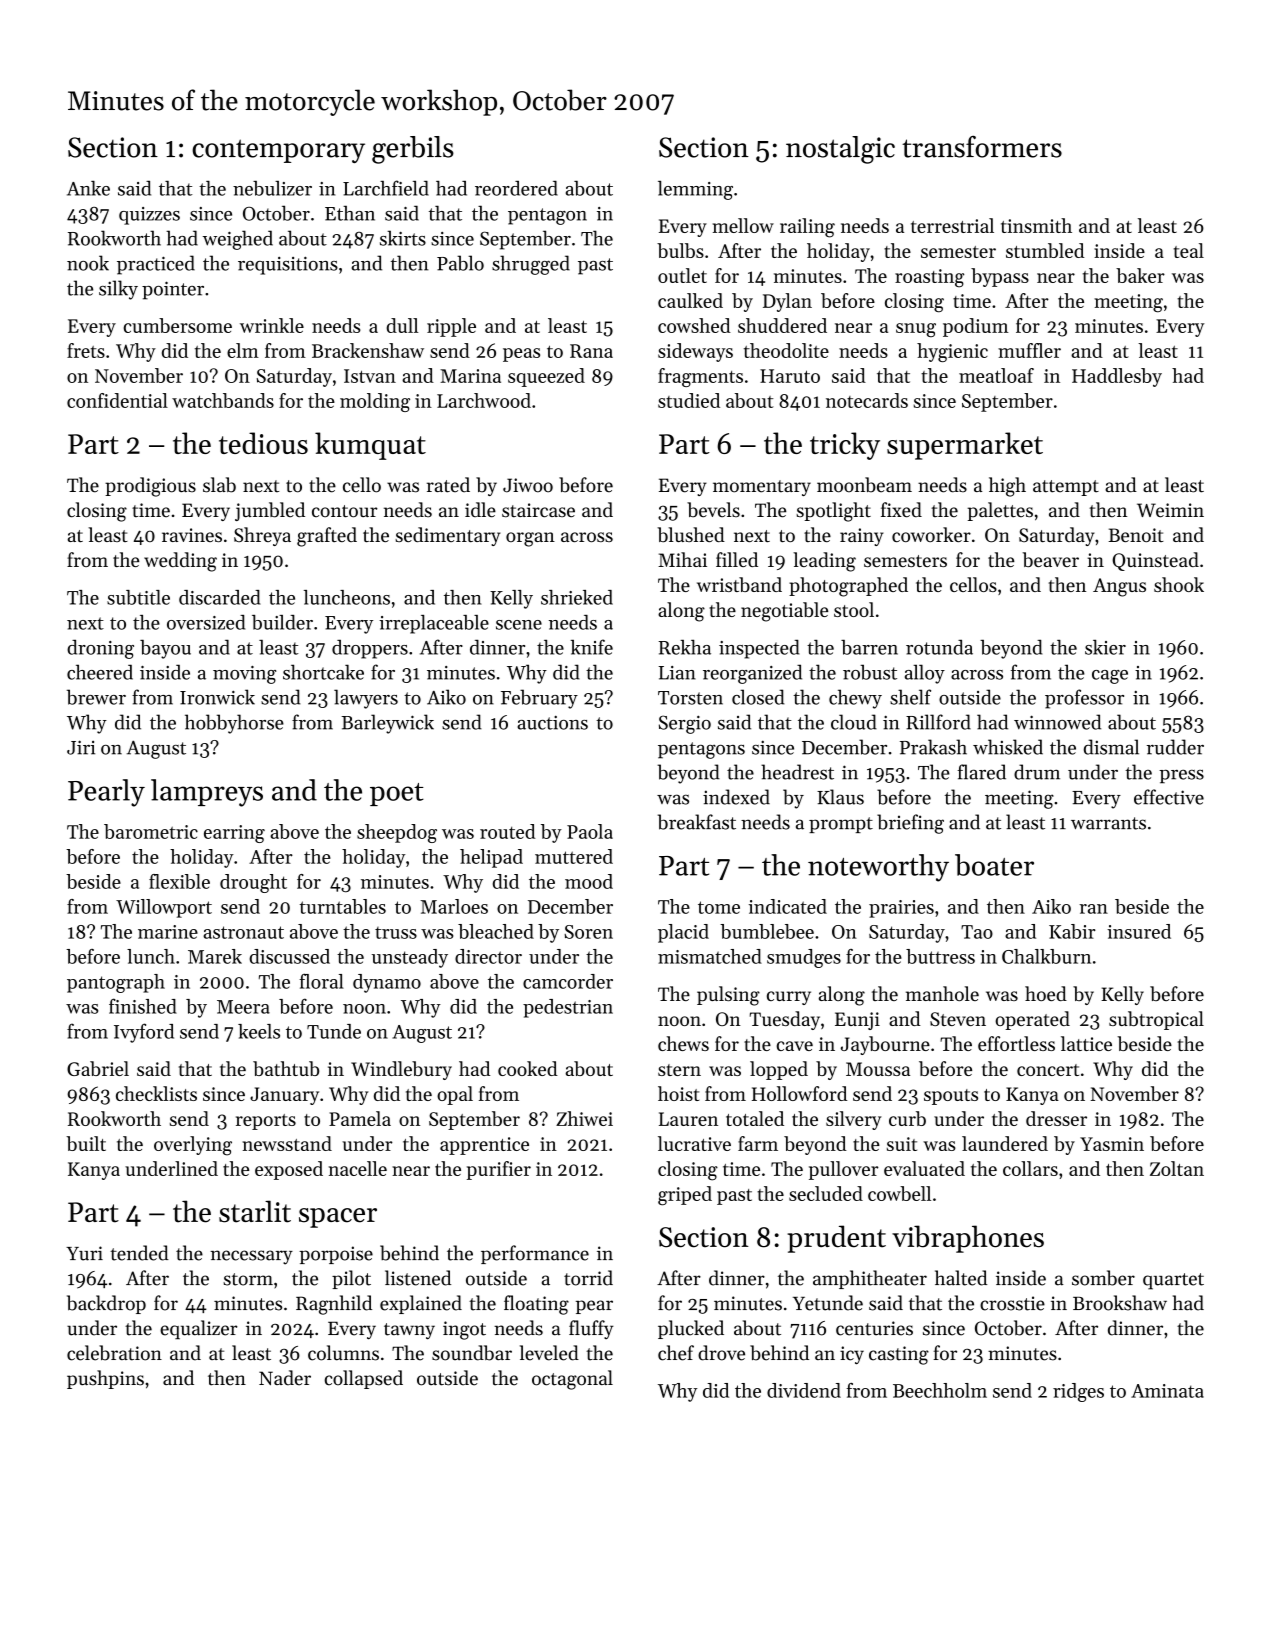 The height and width of the image is (1645, 1271). Describe the element at coordinates (589, 881) in the image. I see `mood` at that location.
